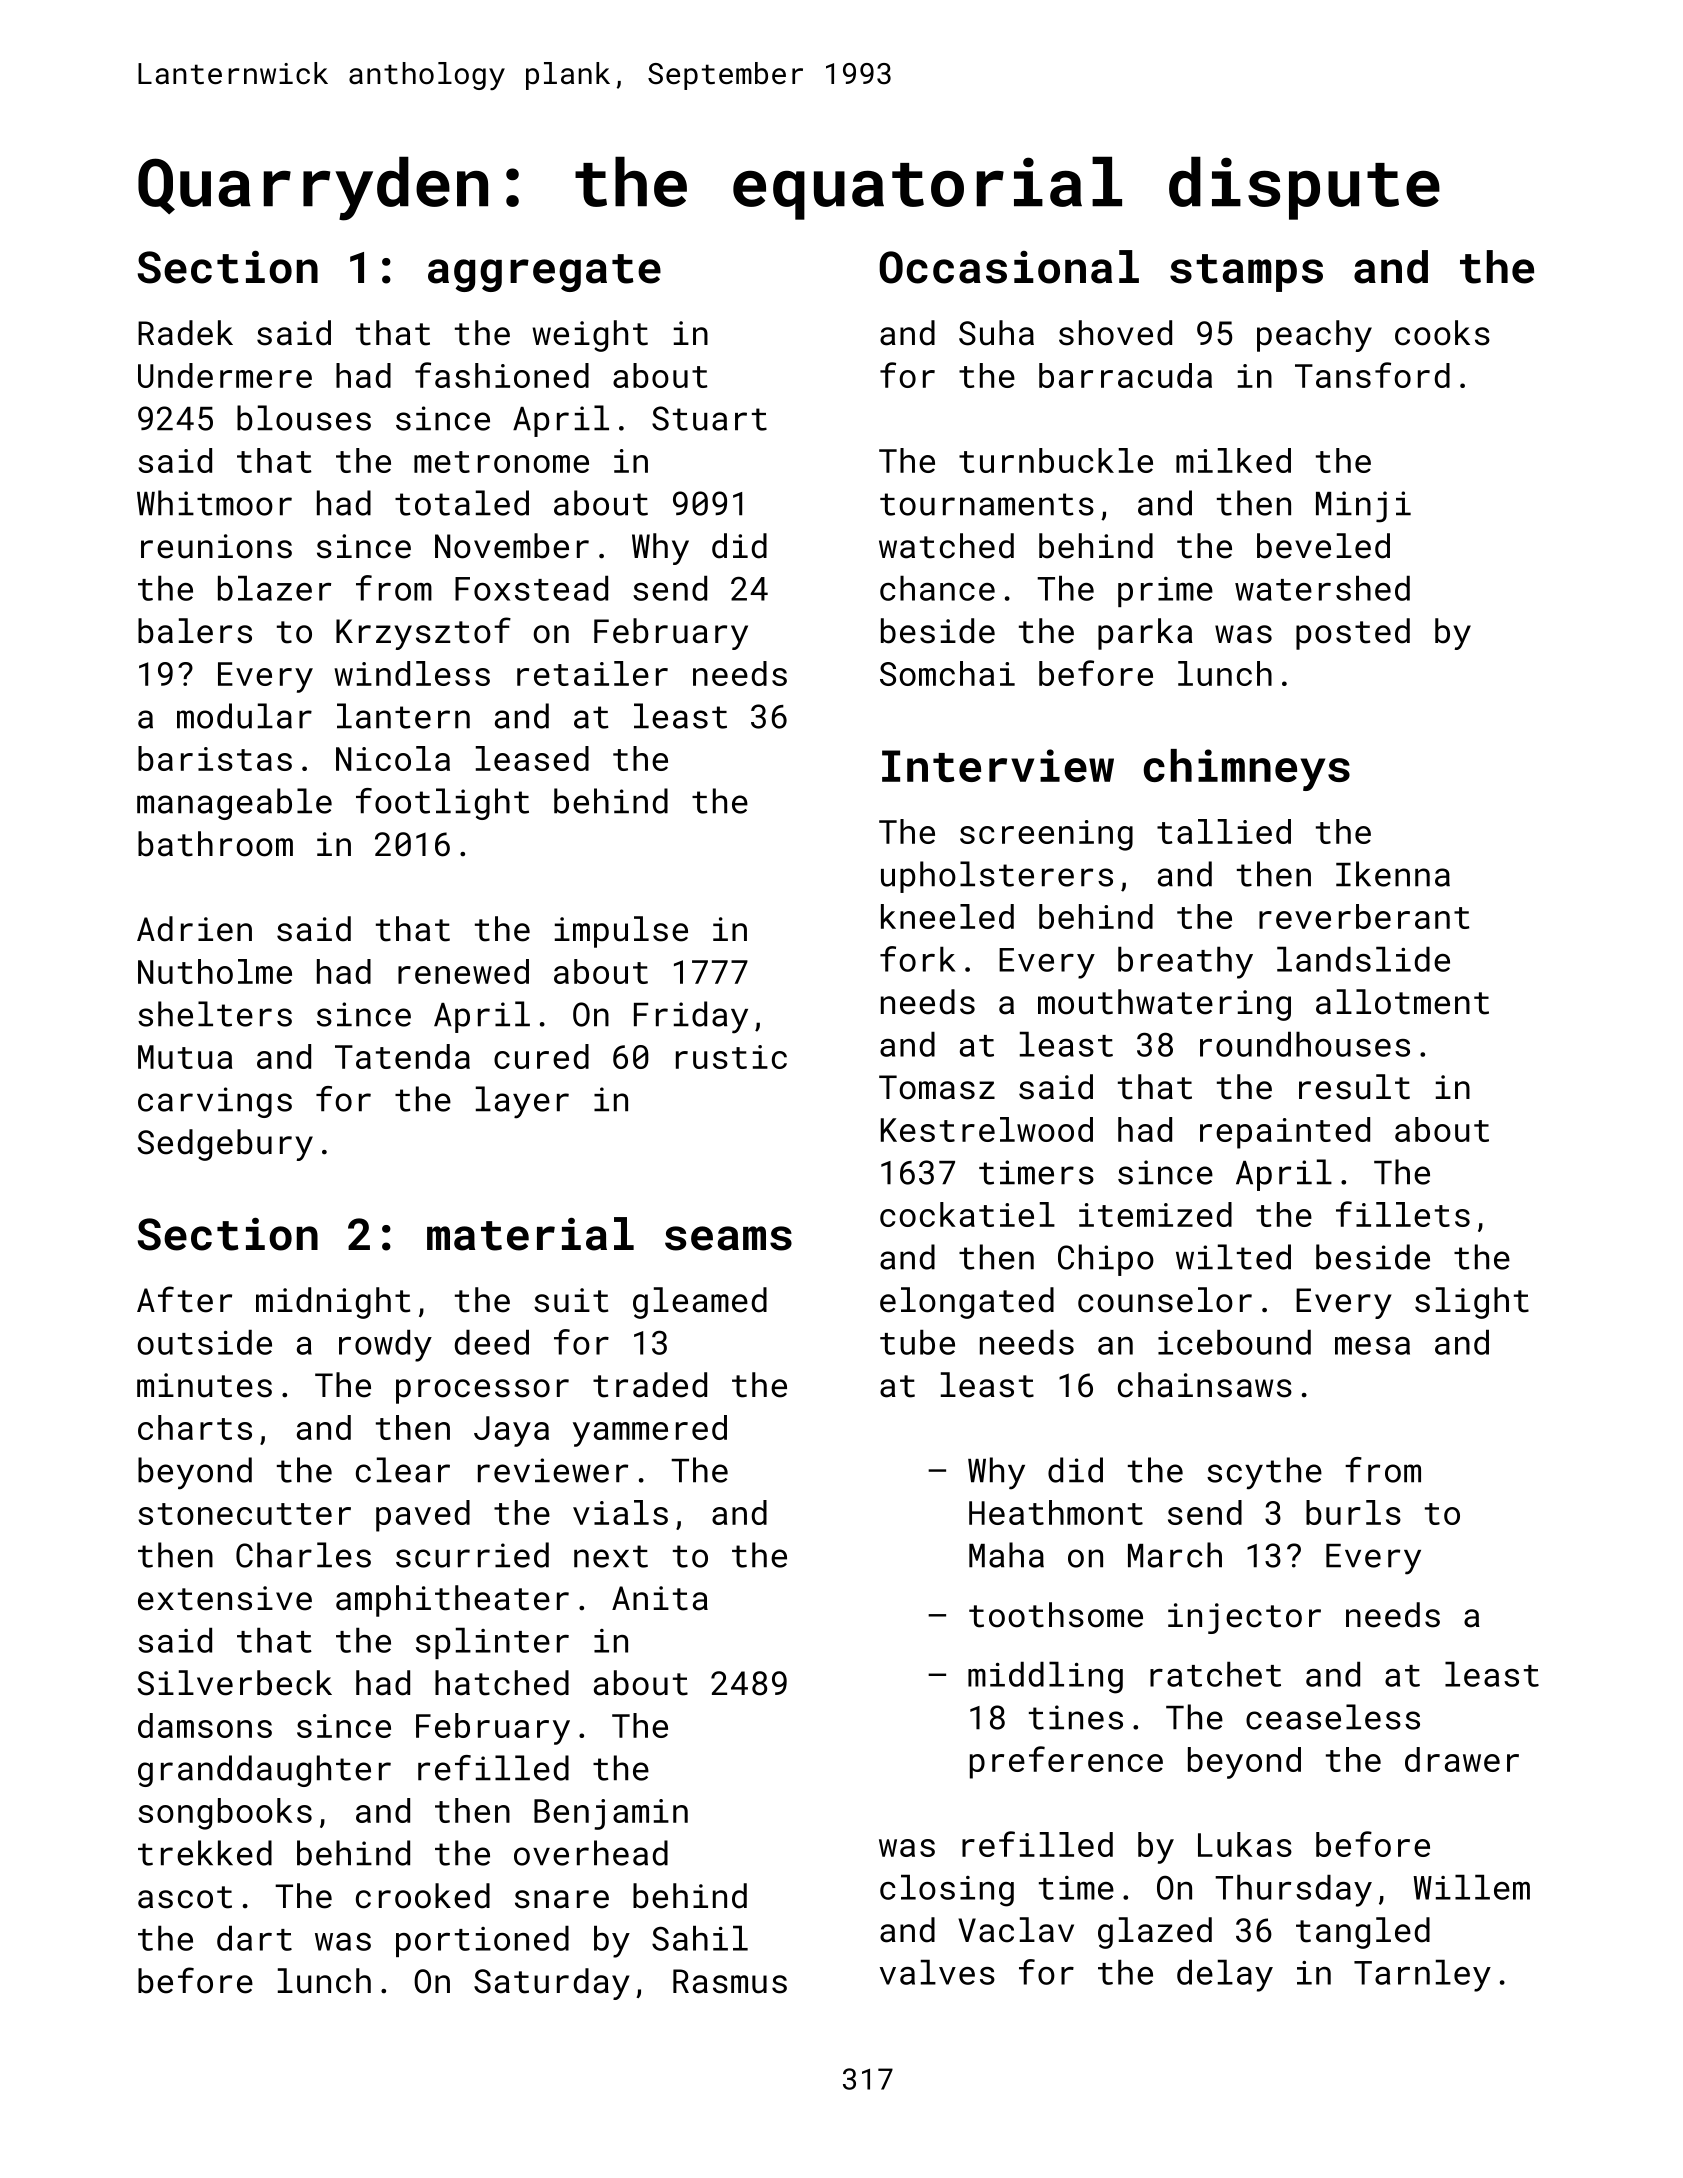 The image size is (1683, 2178). Describe the element at coordinates (987, 1129) in the screenshot. I see `Kestrelwood` at that location.
